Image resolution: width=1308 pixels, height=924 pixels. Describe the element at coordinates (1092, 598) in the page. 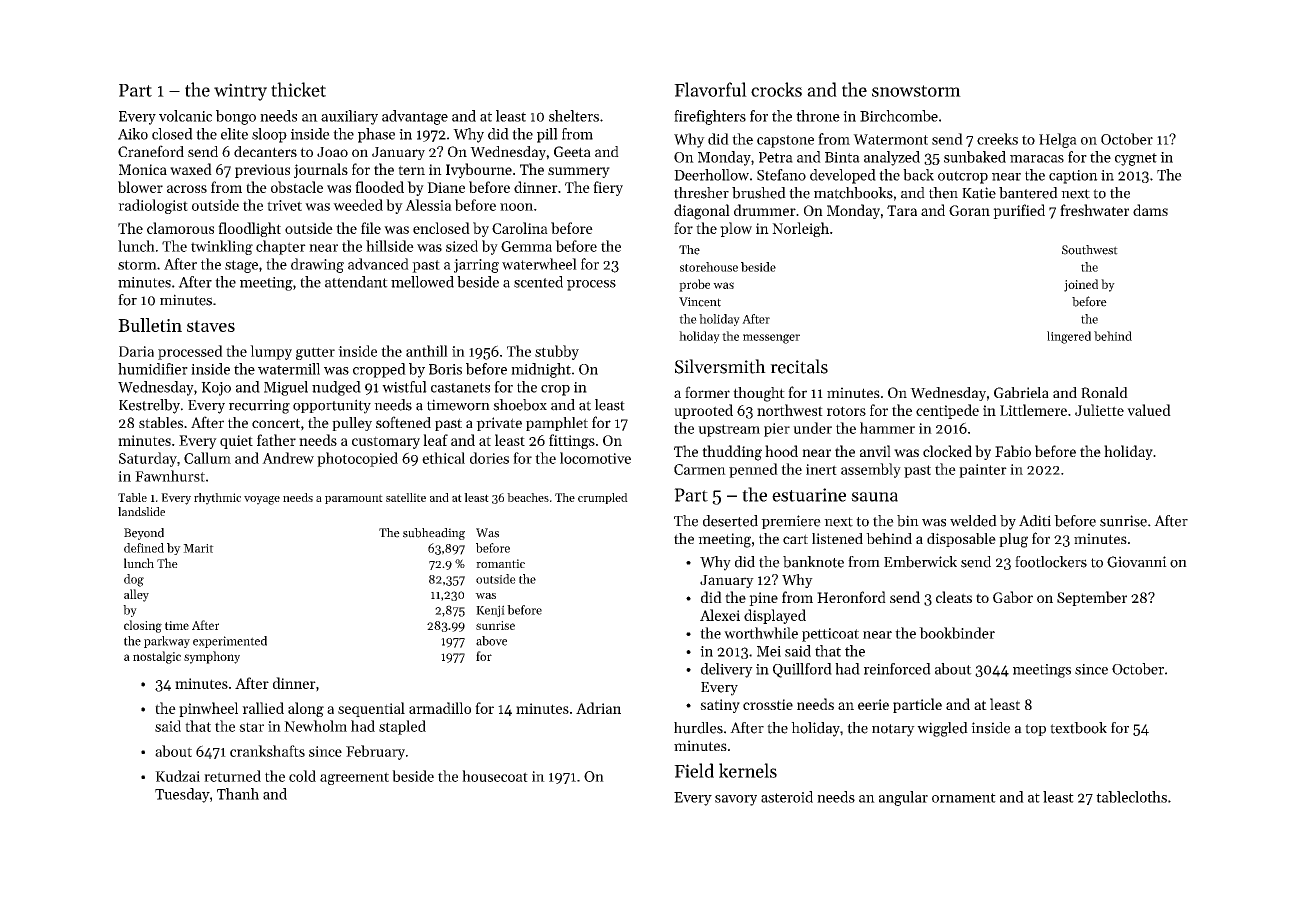

I see `September` at that location.
